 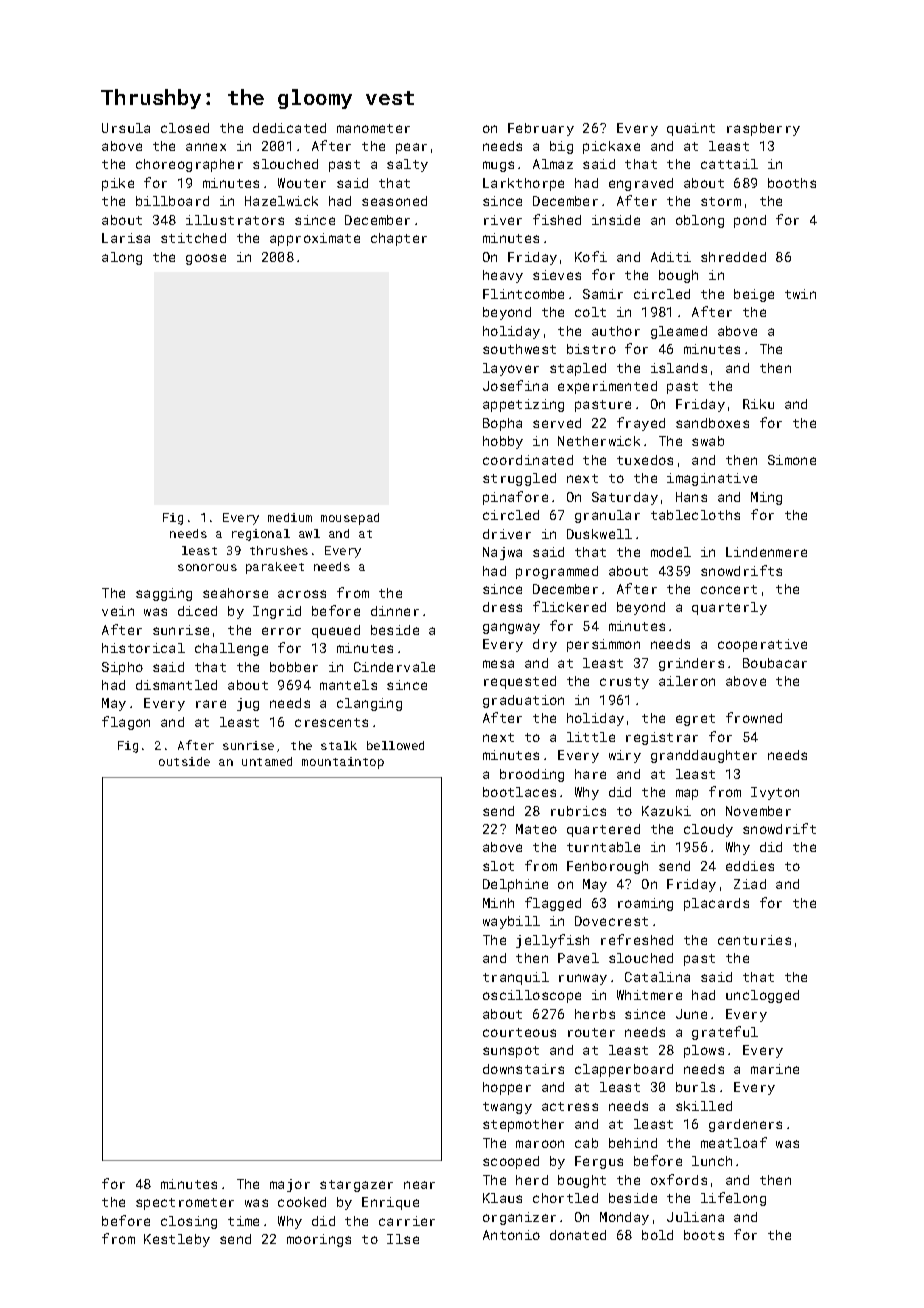 I want to click on Cindervale, so click(x=394, y=667).
